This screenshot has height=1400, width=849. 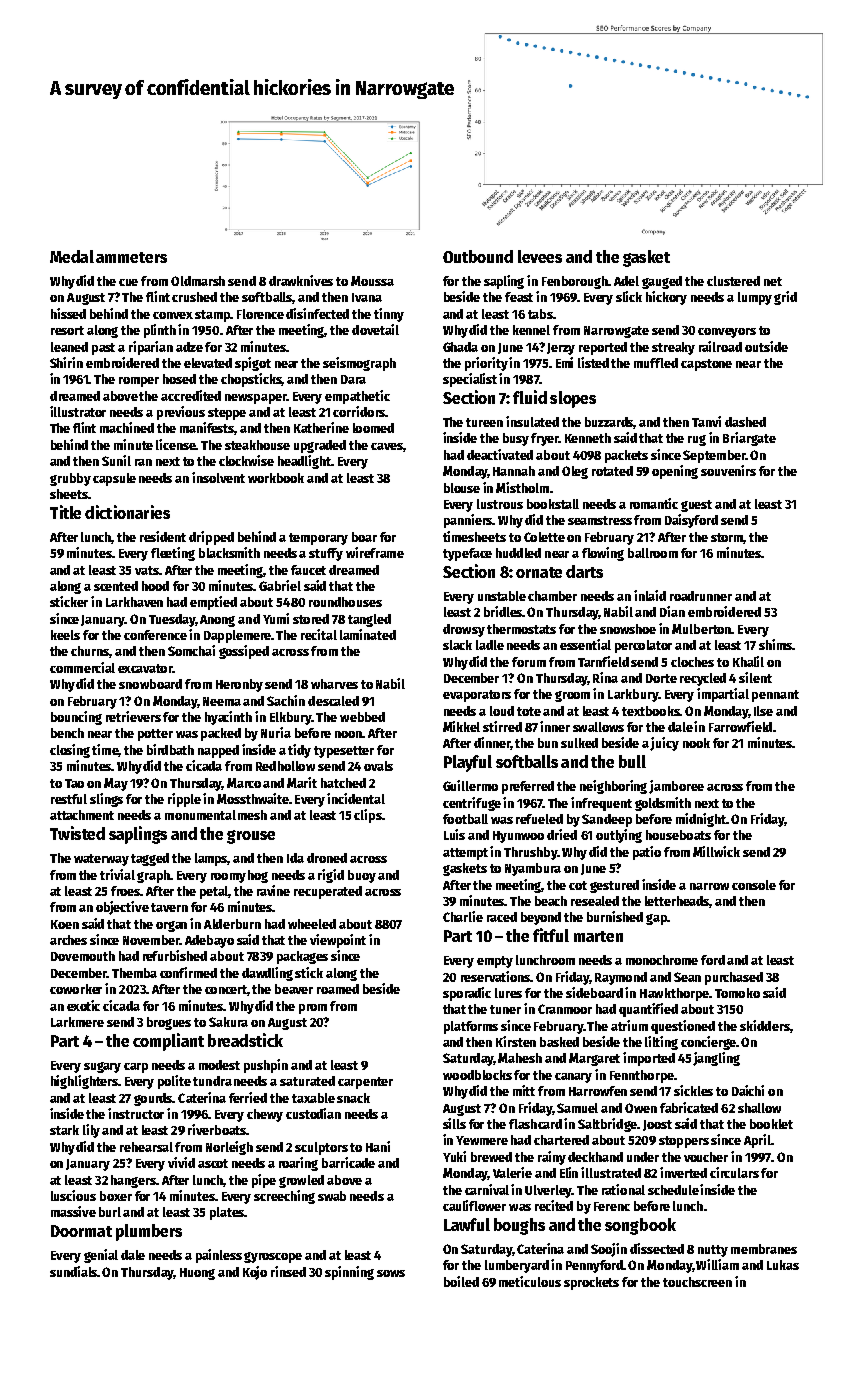 I want to click on groom, so click(x=572, y=696).
